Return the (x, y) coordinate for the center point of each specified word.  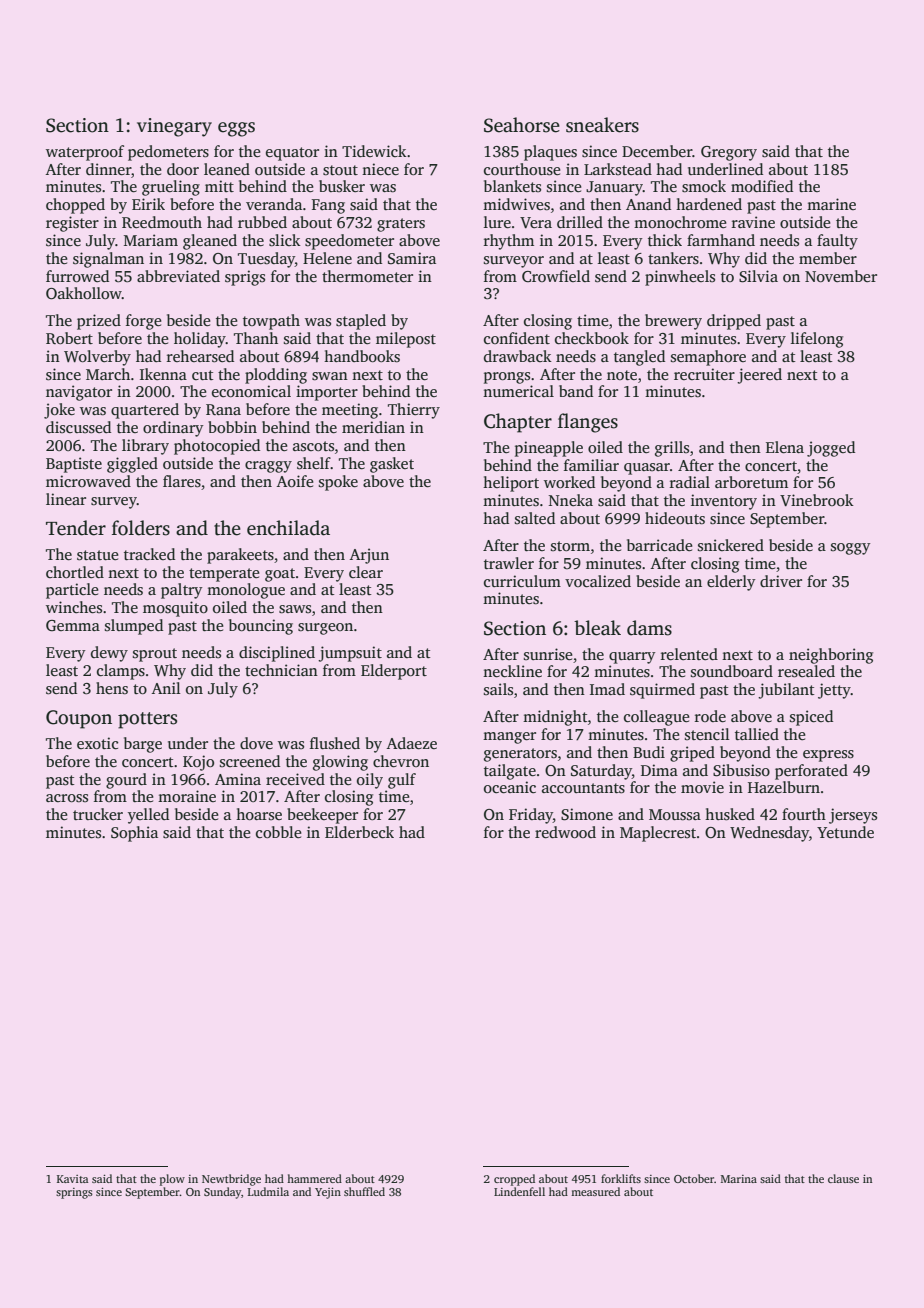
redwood (565, 832)
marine (831, 204)
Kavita (72, 1179)
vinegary (174, 127)
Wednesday (769, 834)
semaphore (708, 358)
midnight (555, 718)
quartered (145, 411)
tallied (757, 734)
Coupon (79, 719)
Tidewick (374, 151)
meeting (350, 411)
